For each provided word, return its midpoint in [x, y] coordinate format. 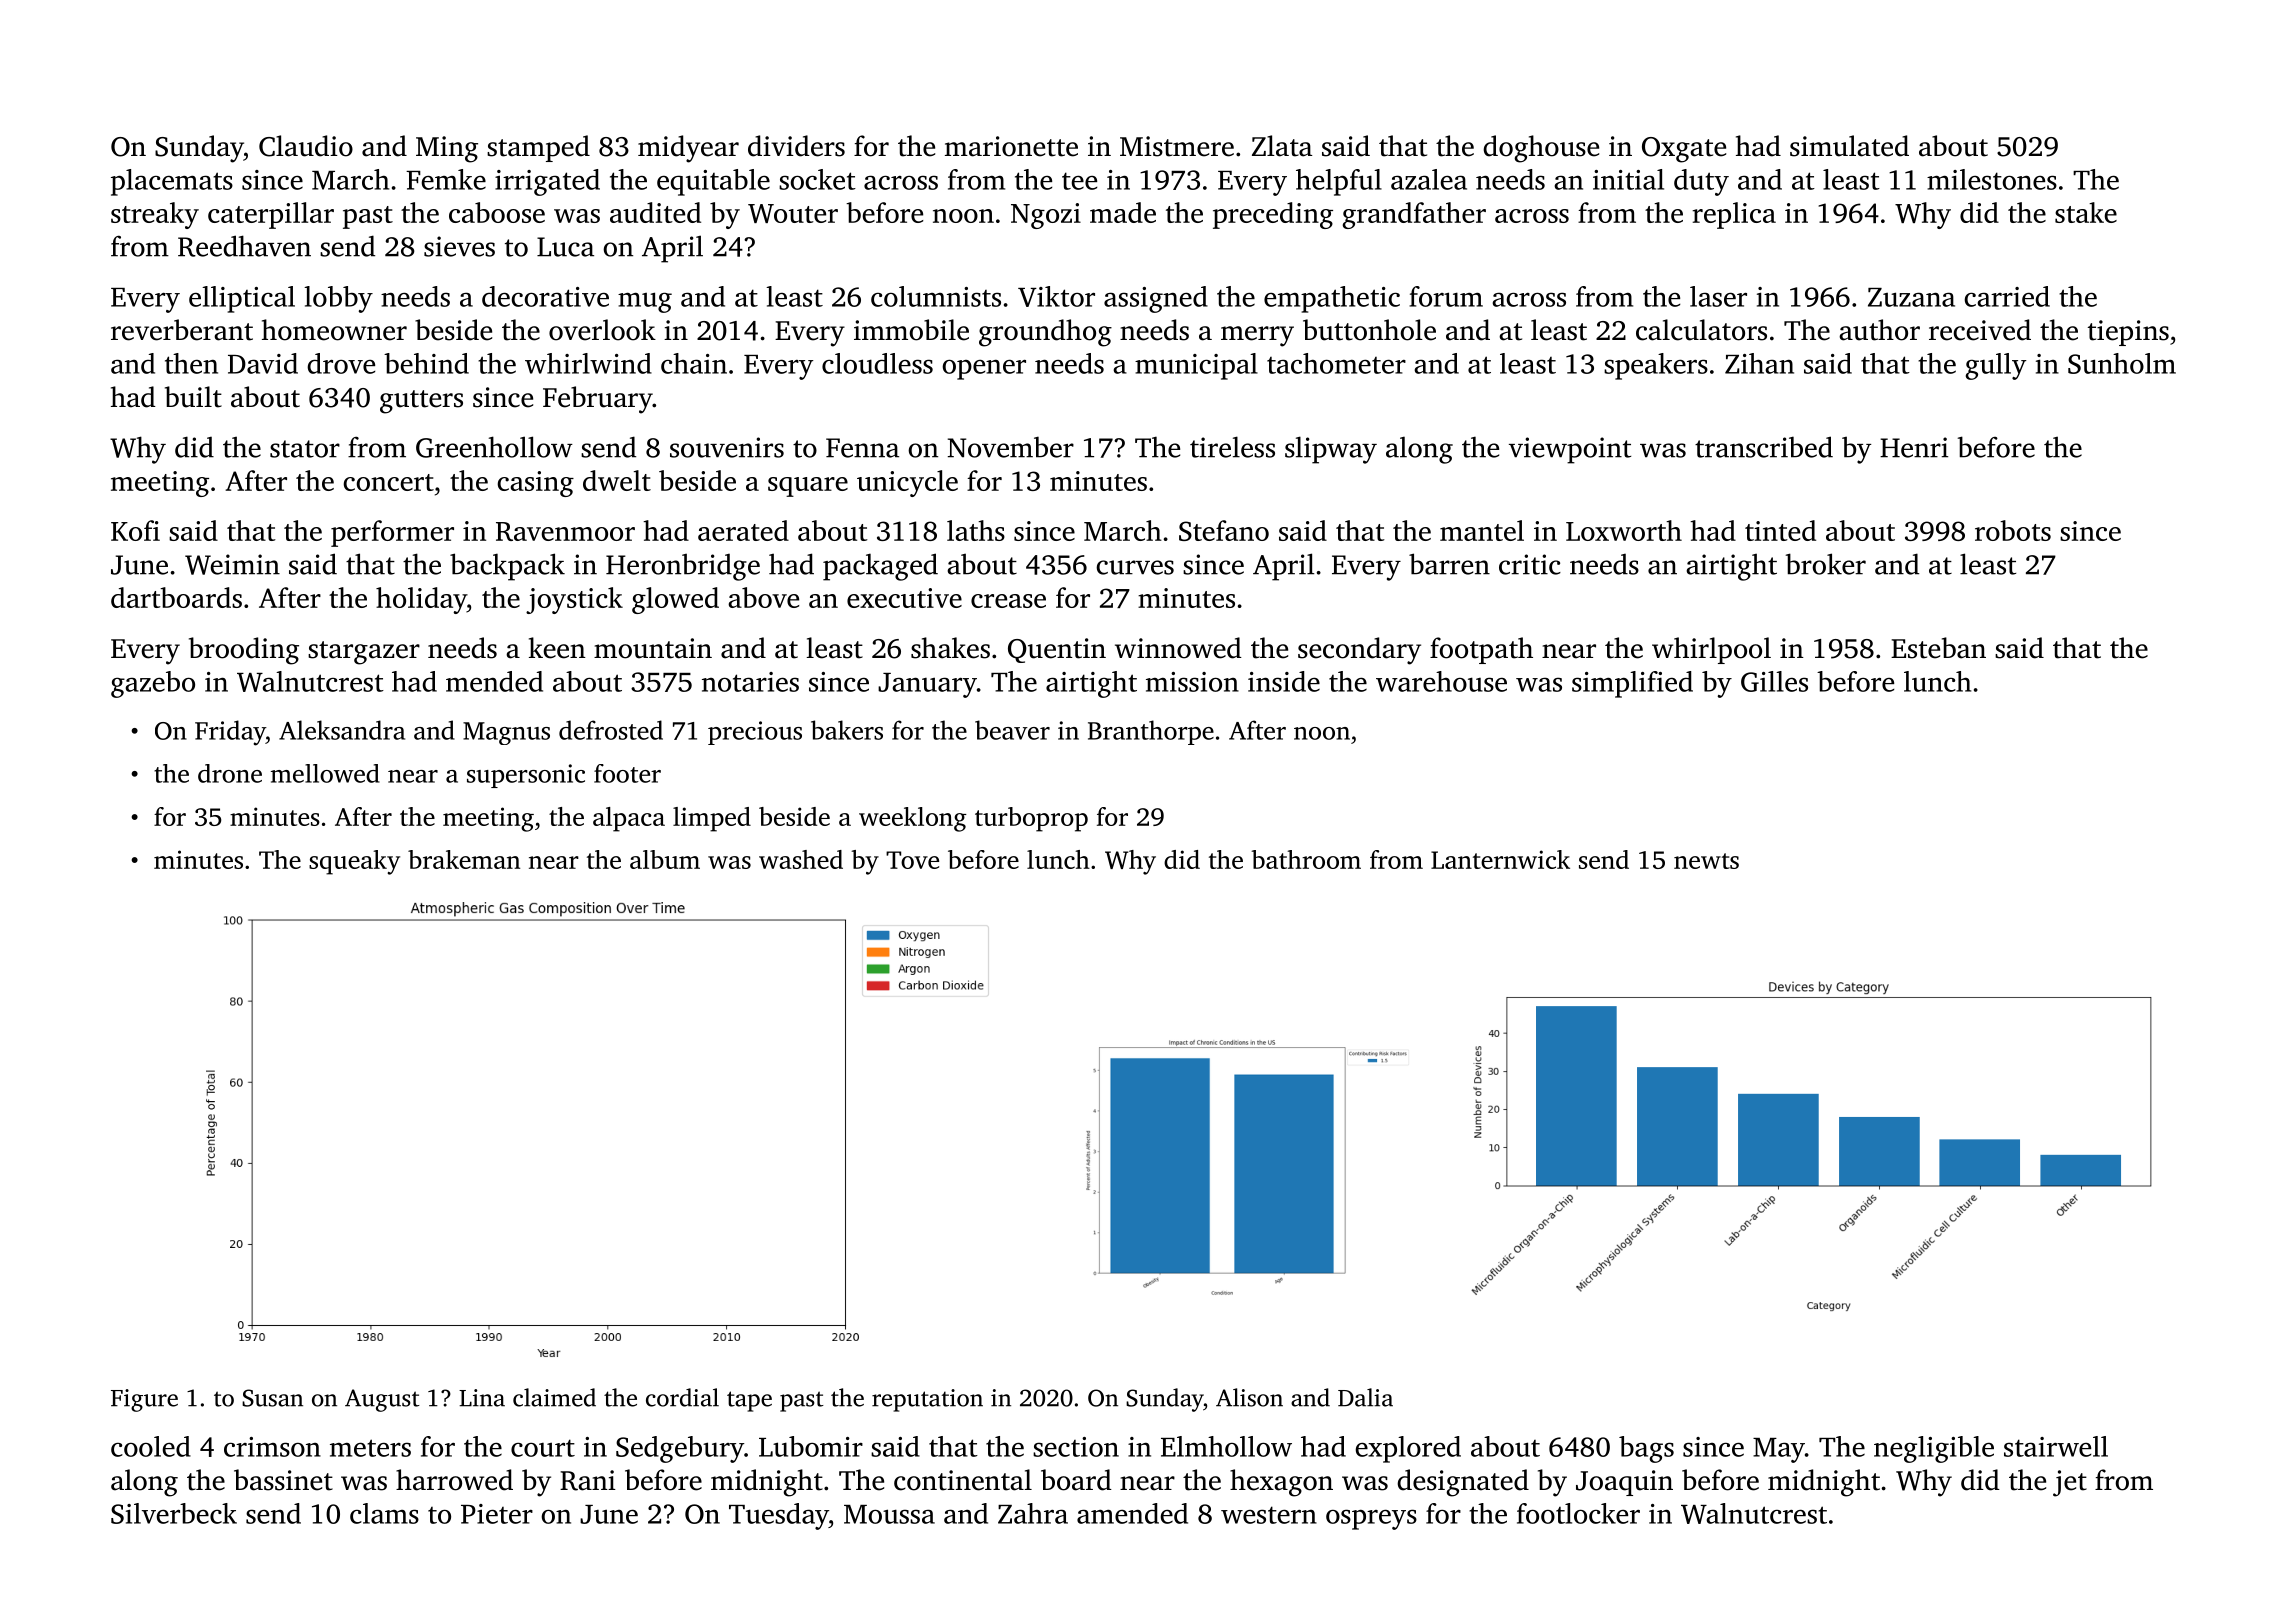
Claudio [306, 146]
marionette [1011, 146]
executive [904, 598]
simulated [1849, 146]
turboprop [1031, 819]
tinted [1780, 530]
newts [1706, 861]
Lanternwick [1500, 859]
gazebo [153, 684]
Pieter [497, 1514]
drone [230, 773]
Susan [272, 1398]
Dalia [1365, 1397]
